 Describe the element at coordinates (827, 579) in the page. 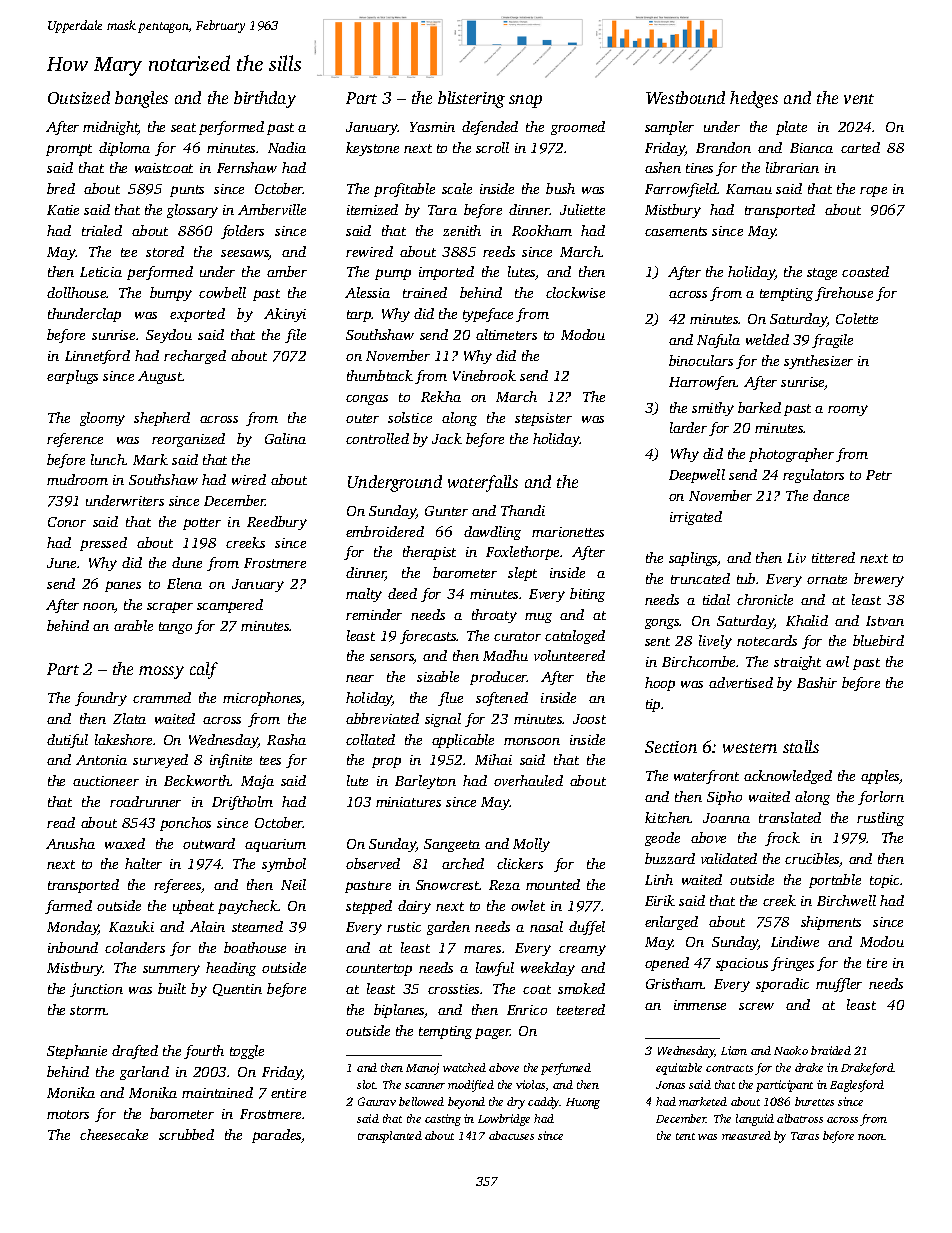

I see `ornate` at that location.
